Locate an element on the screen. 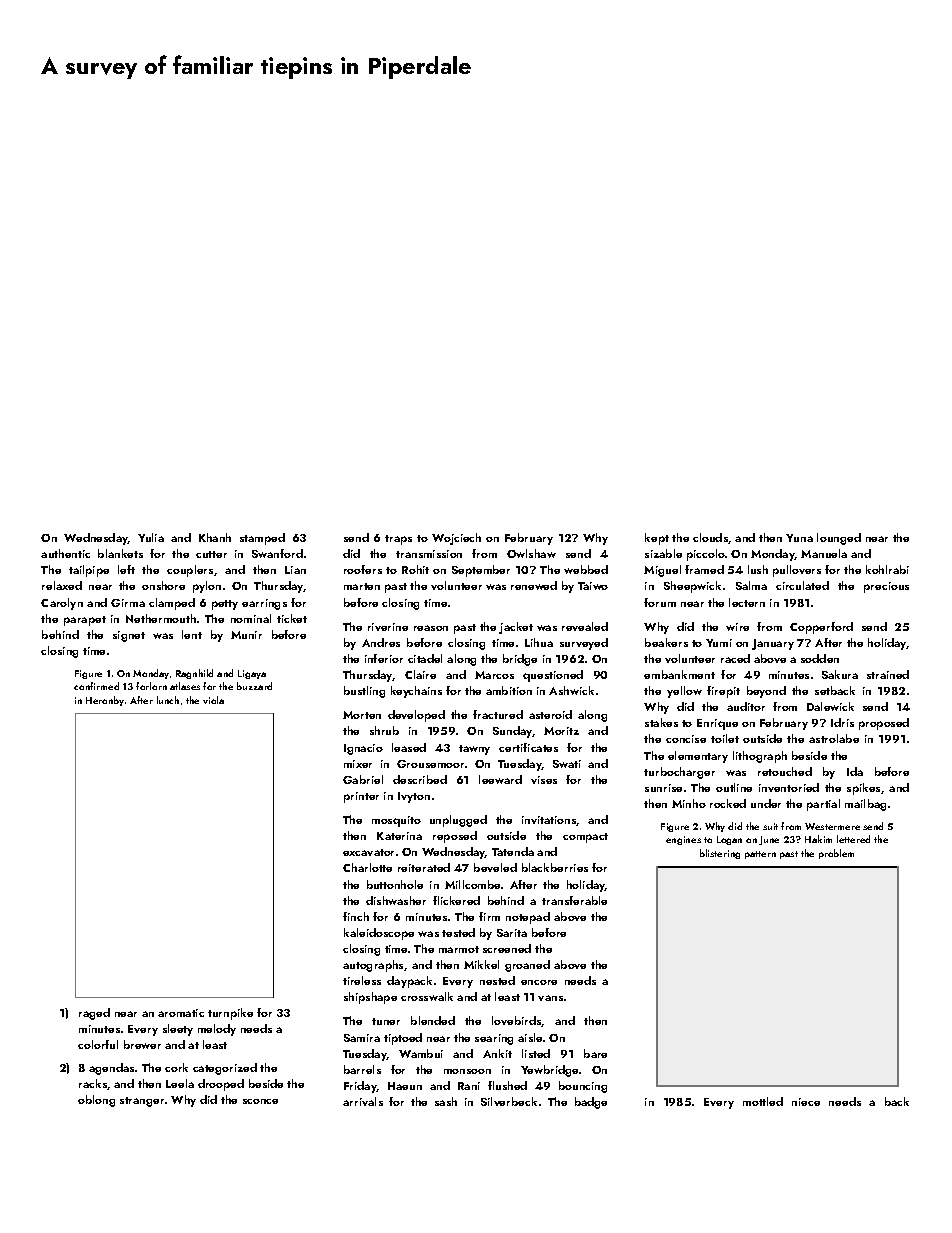 The width and height of the screenshot is (952, 1233). compact is located at coordinates (585, 838).
